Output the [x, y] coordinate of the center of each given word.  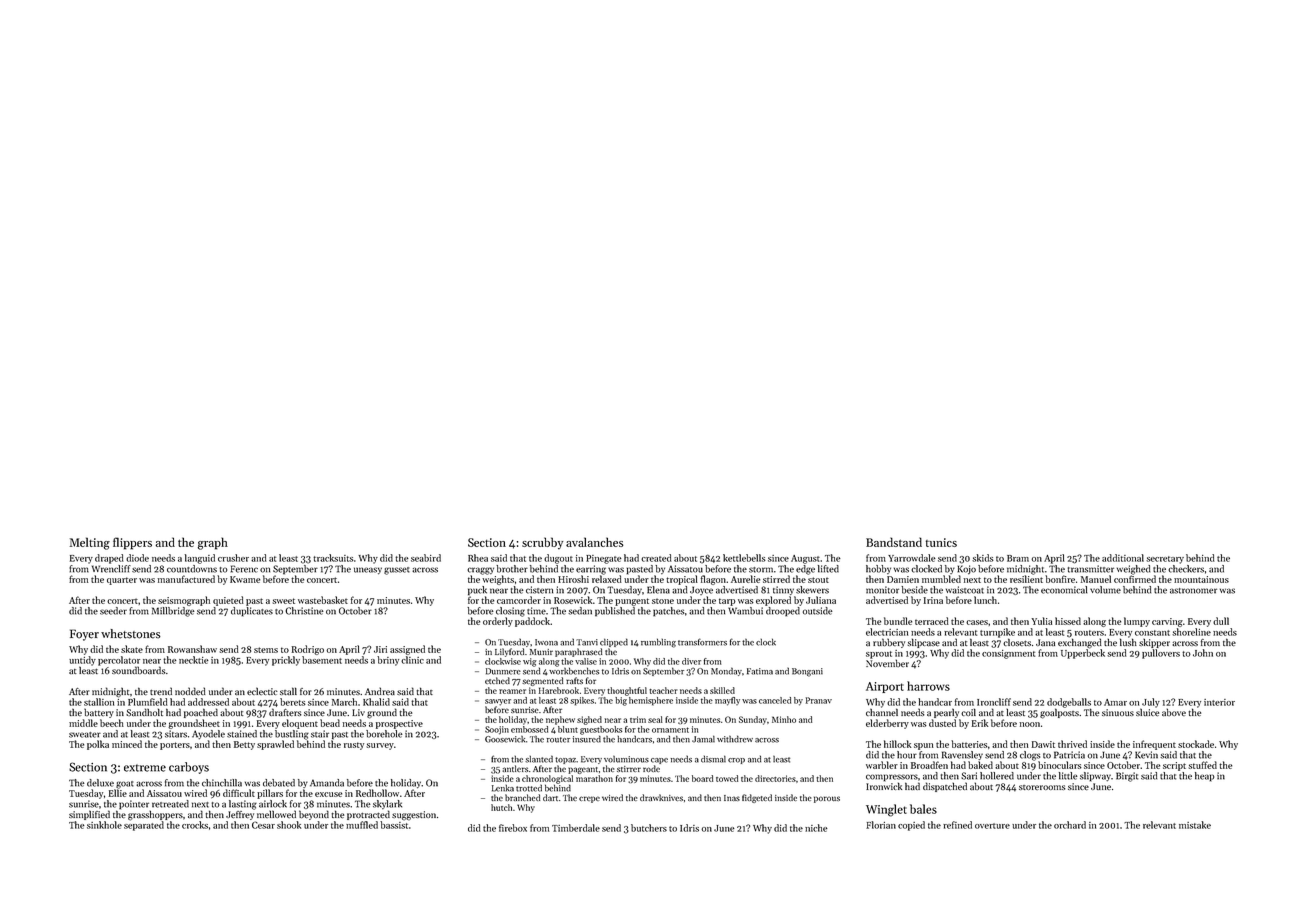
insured [586, 739]
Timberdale [576, 828]
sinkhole [104, 825]
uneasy [368, 571]
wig [530, 662]
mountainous [1201, 579]
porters [175, 746]
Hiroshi [573, 579]
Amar [1115, 702]
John [1203, 653]
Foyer [84, 635]
